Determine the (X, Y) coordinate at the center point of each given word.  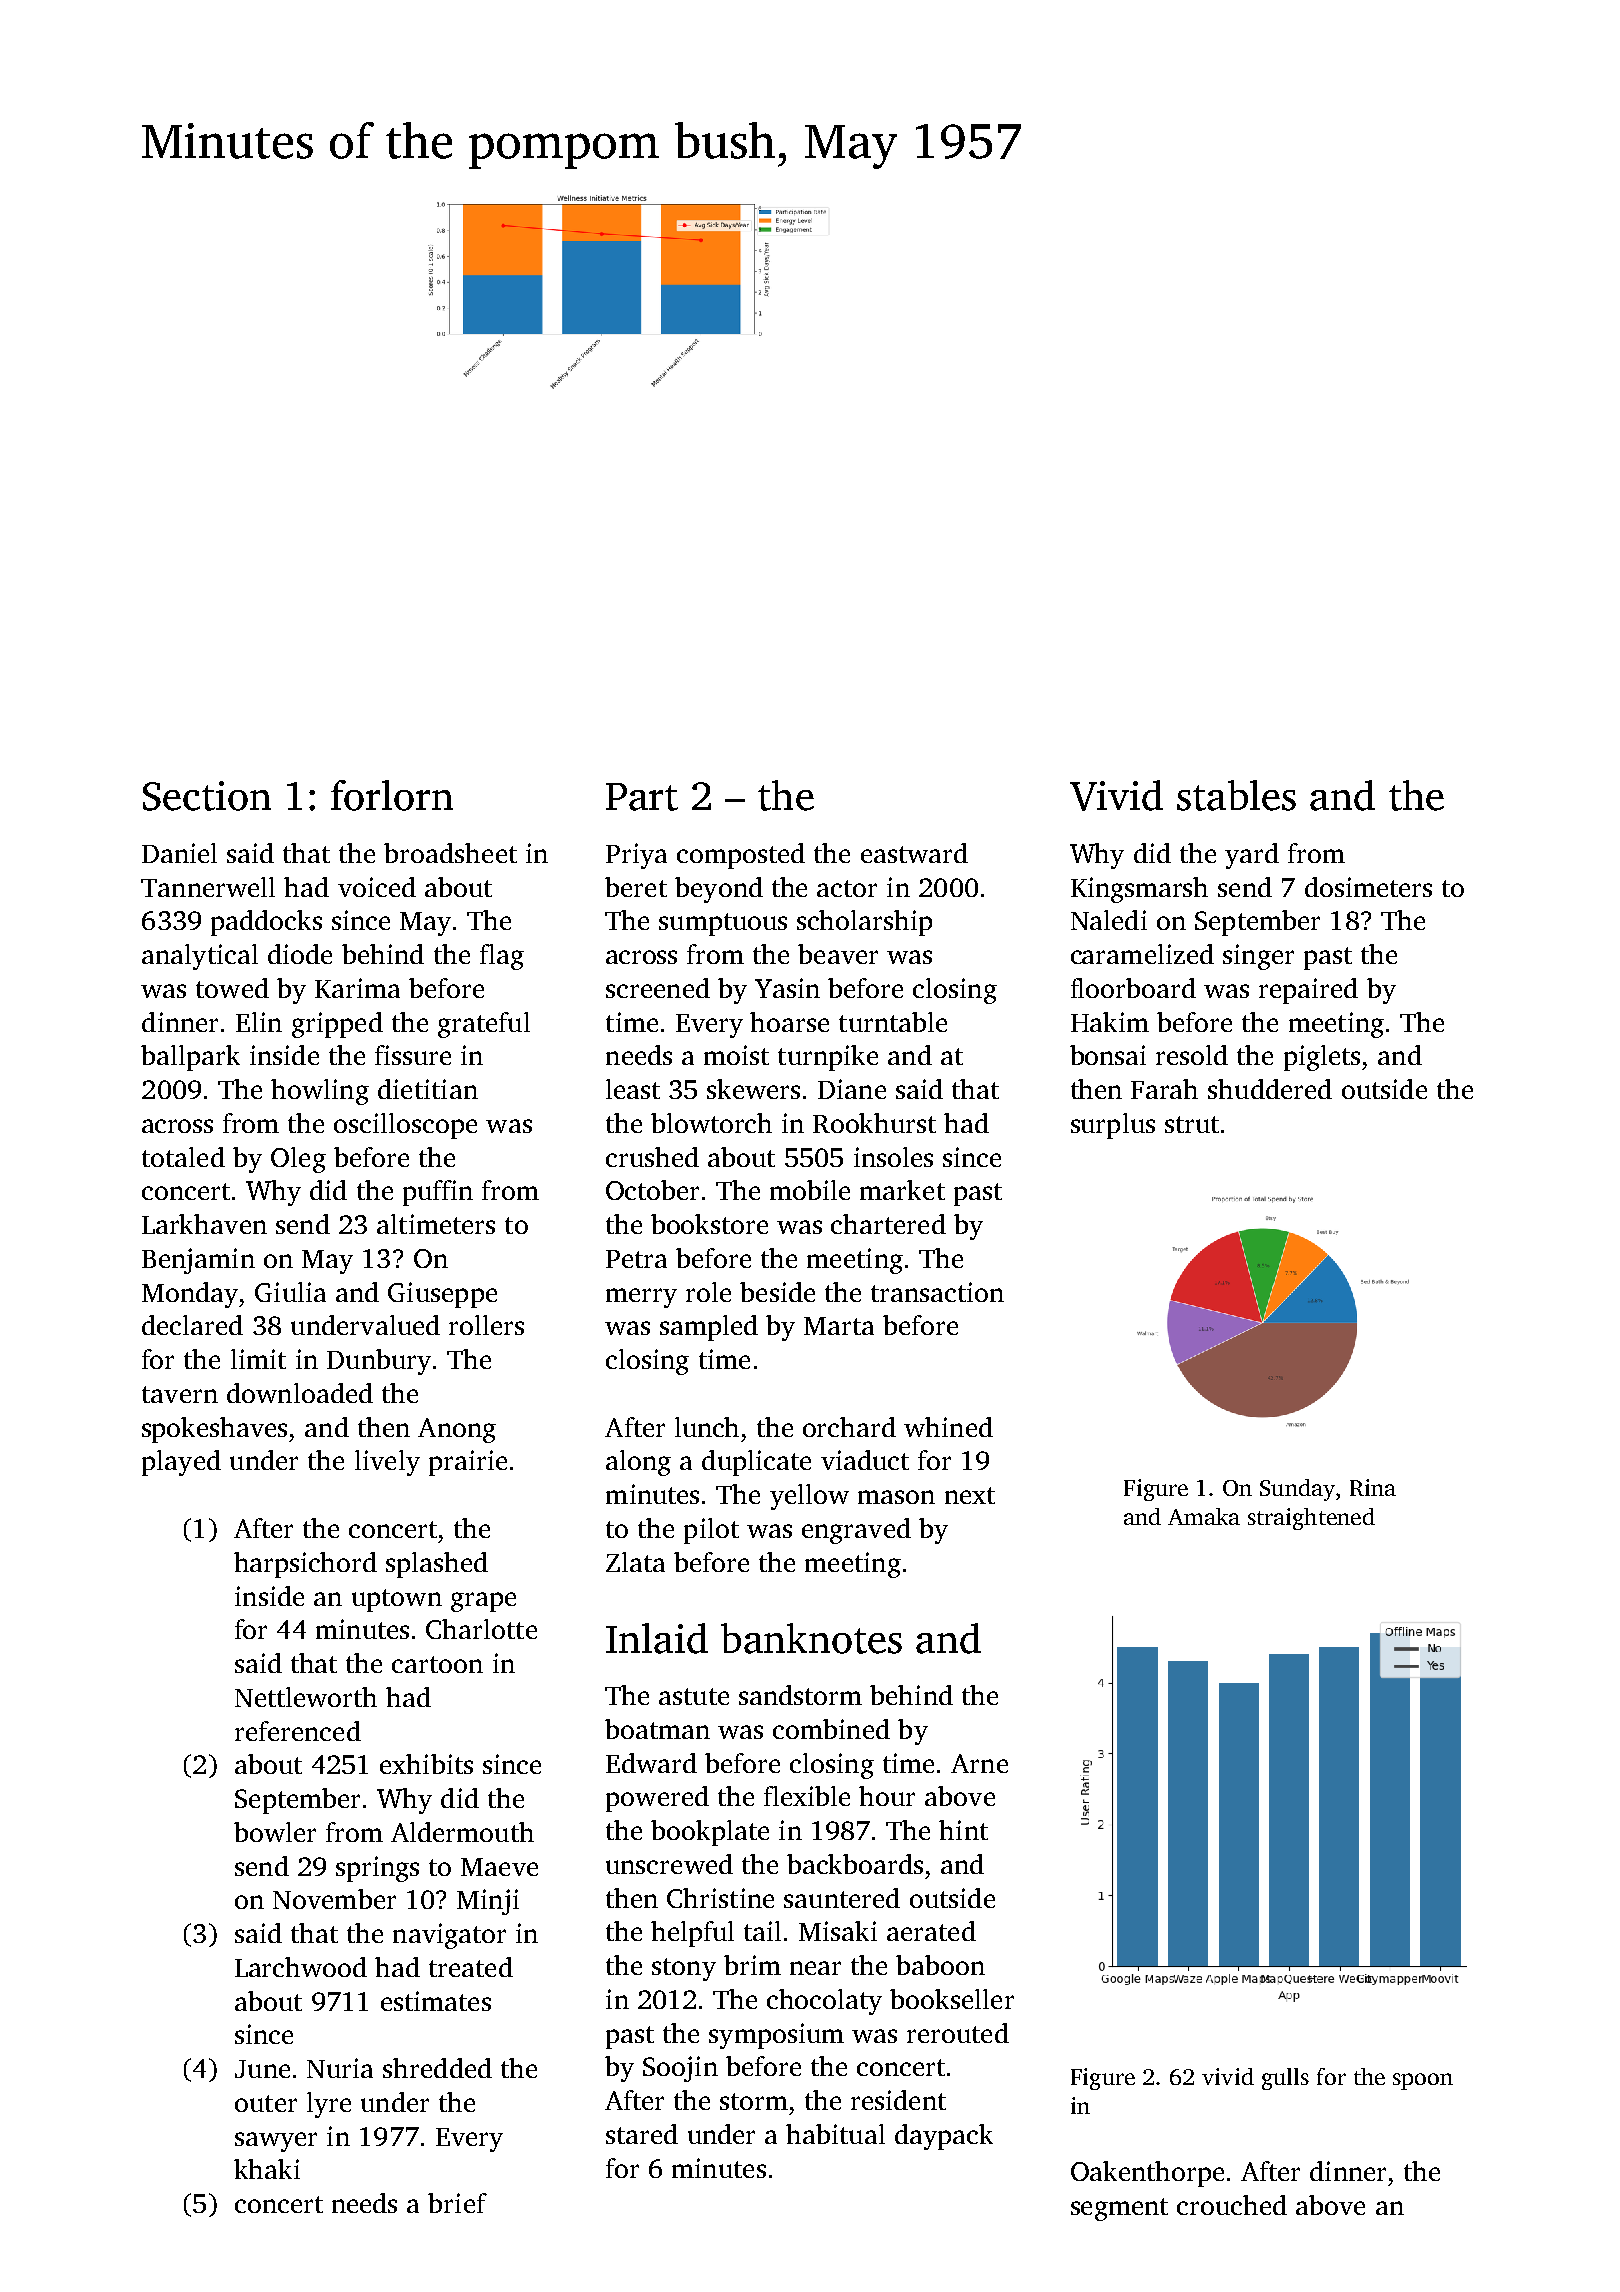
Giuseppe (442, 1295)
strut (1192, 1124)
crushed (652, 1157)
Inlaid (657, 1638)
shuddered (1270, 1089)
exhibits (426, 1764)
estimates (436, 2001)
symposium (776, 2036)
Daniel (179, 853)
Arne (979, 1763)
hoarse (789, 1022)
